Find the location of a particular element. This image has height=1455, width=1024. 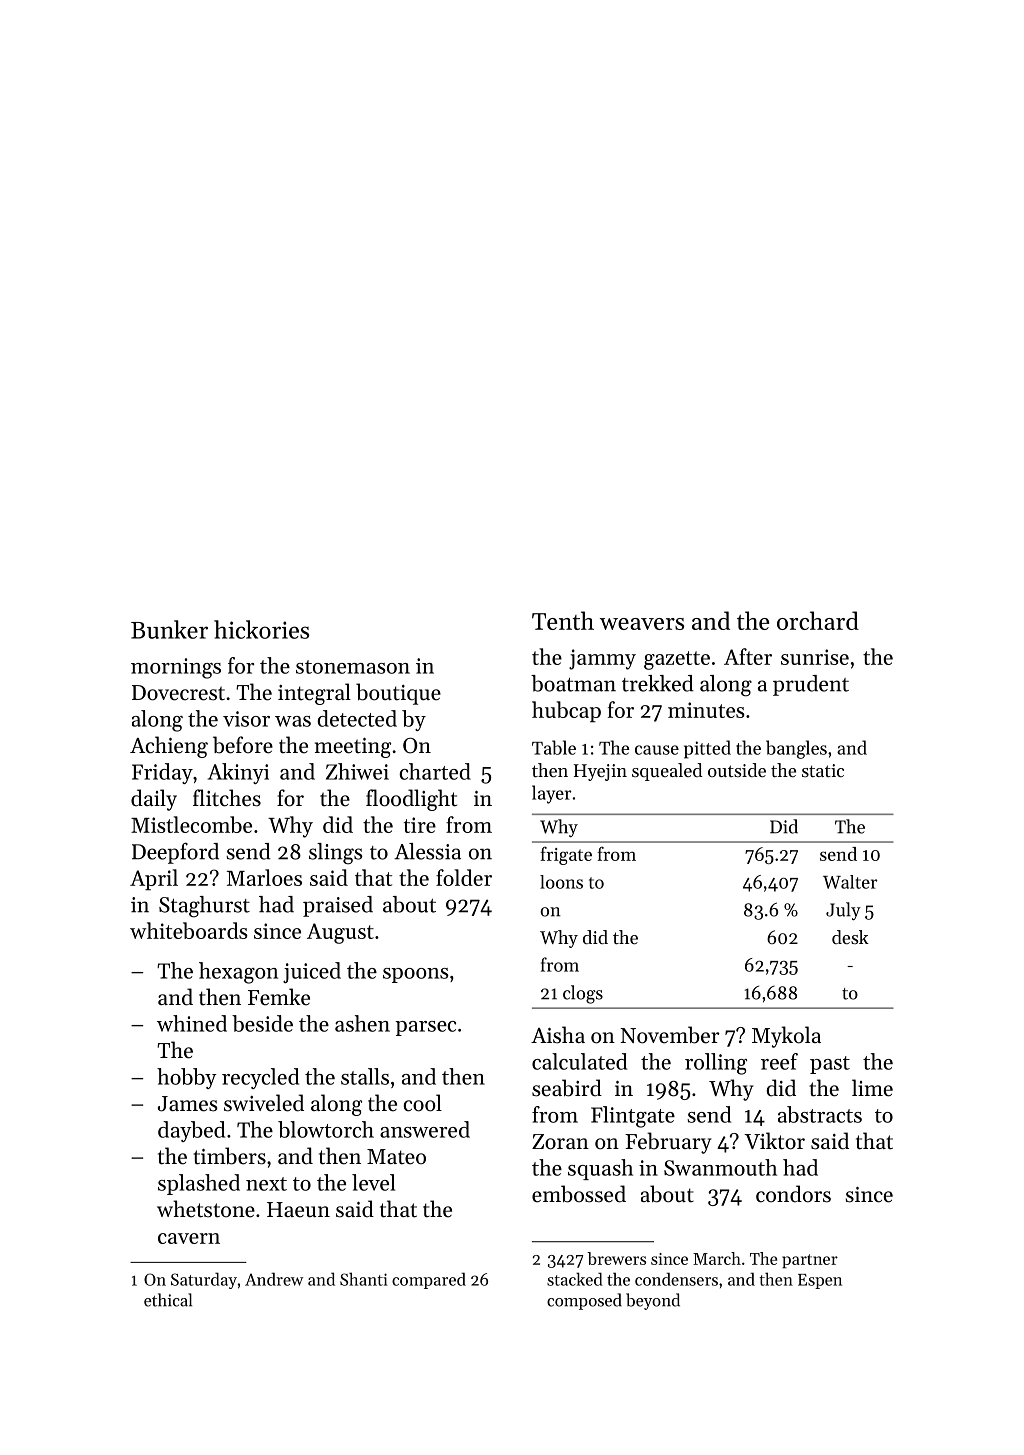

compared is located at coordinates (429, 1280).
